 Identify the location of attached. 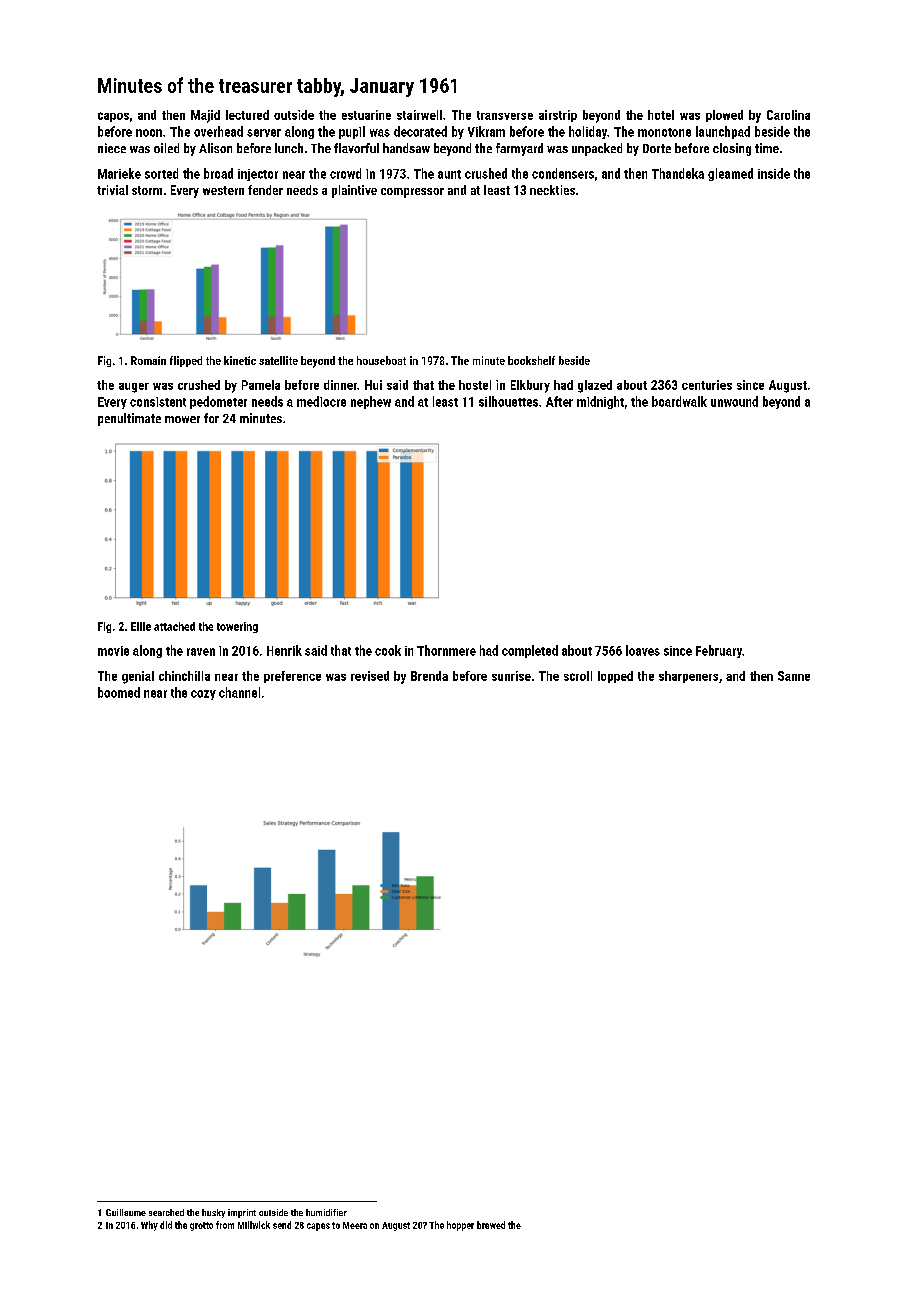
(174, 626).
